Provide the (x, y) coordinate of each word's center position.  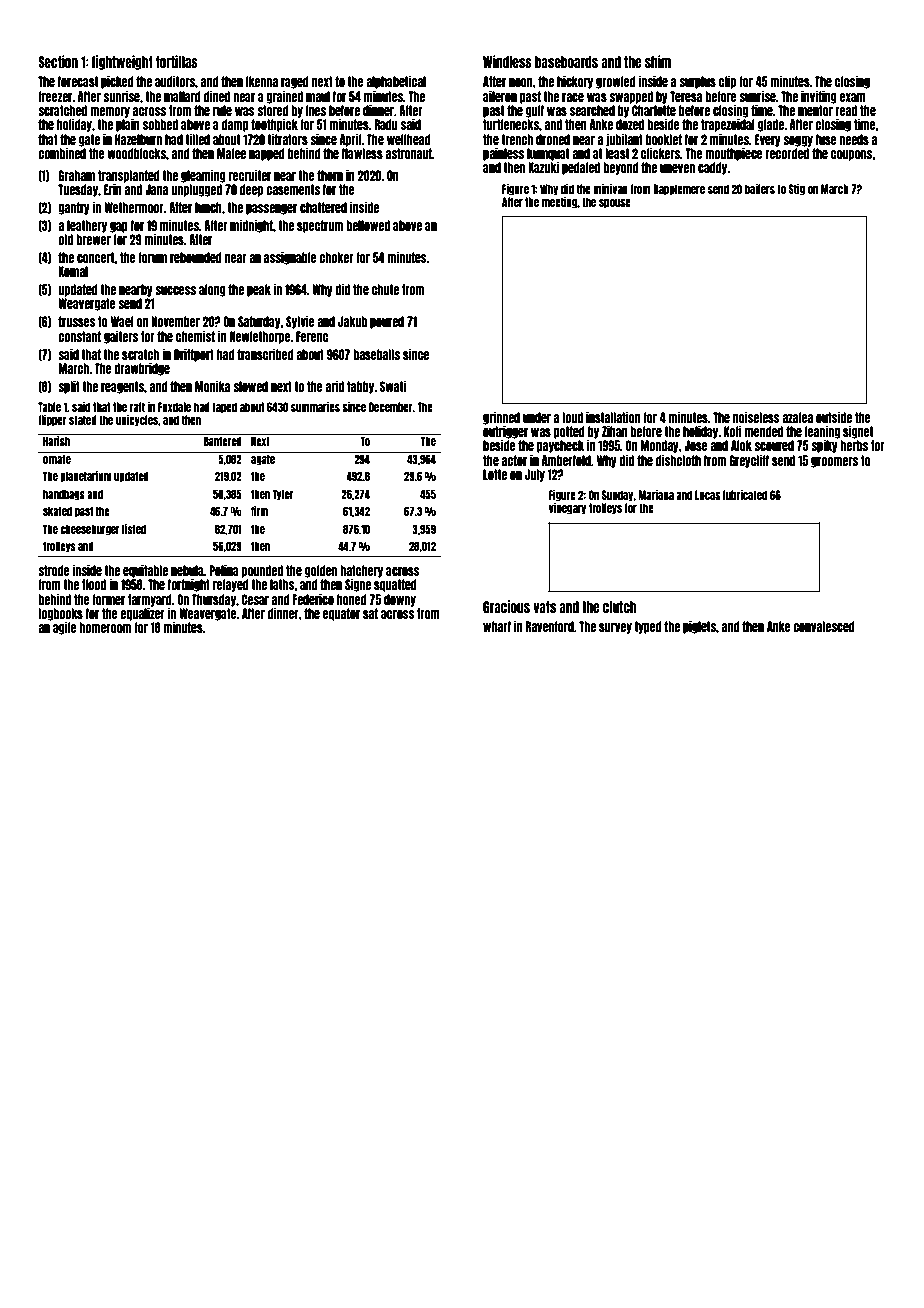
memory (110, 112)
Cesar (255, 599)
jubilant (624, 140)
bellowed (368, 225)
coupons (851, 155)
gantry (74, 208)
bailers (760, 189)
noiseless (756, 417)
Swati (393, 386)
